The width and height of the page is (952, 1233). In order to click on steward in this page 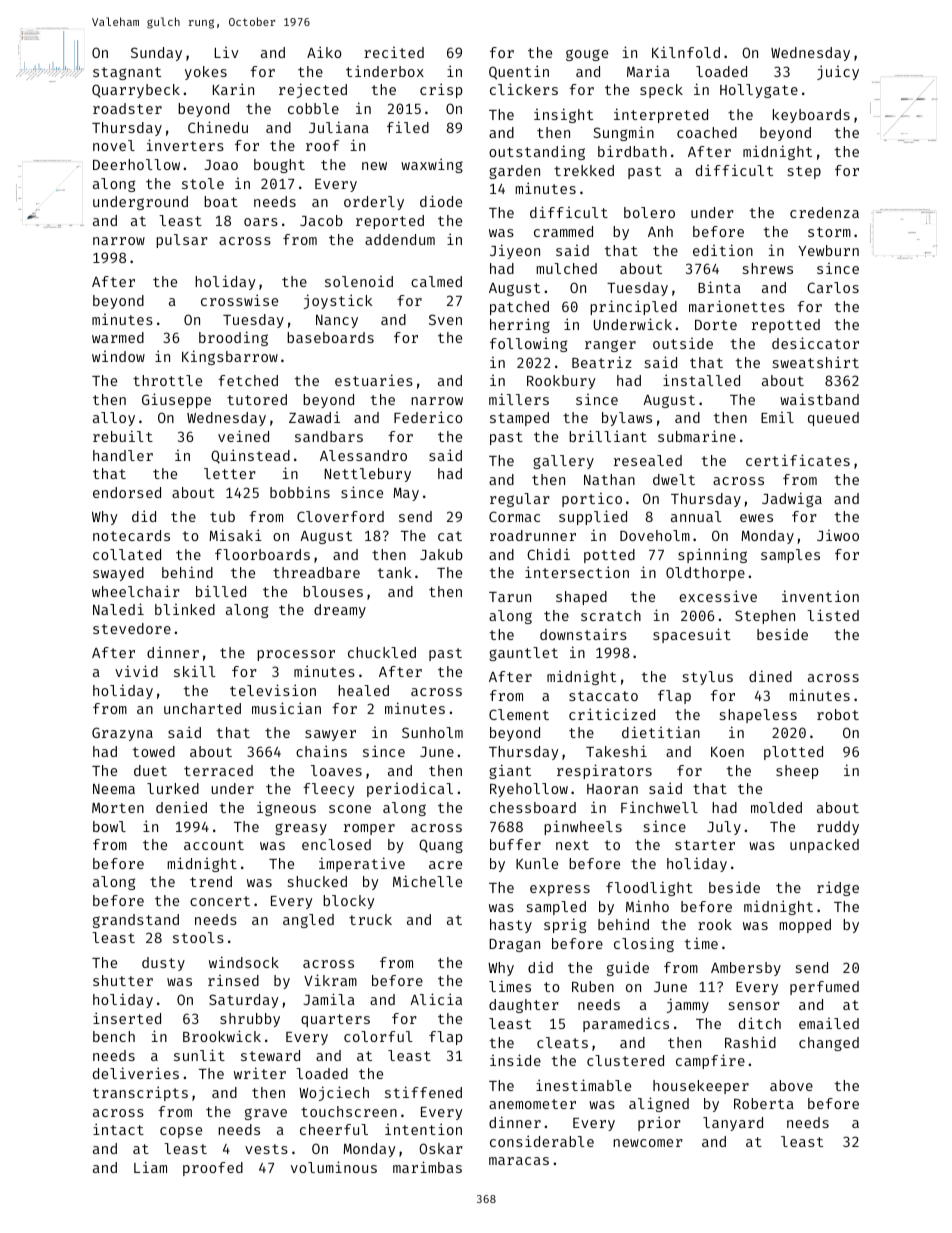, I will do `click(270, 1055)`.
